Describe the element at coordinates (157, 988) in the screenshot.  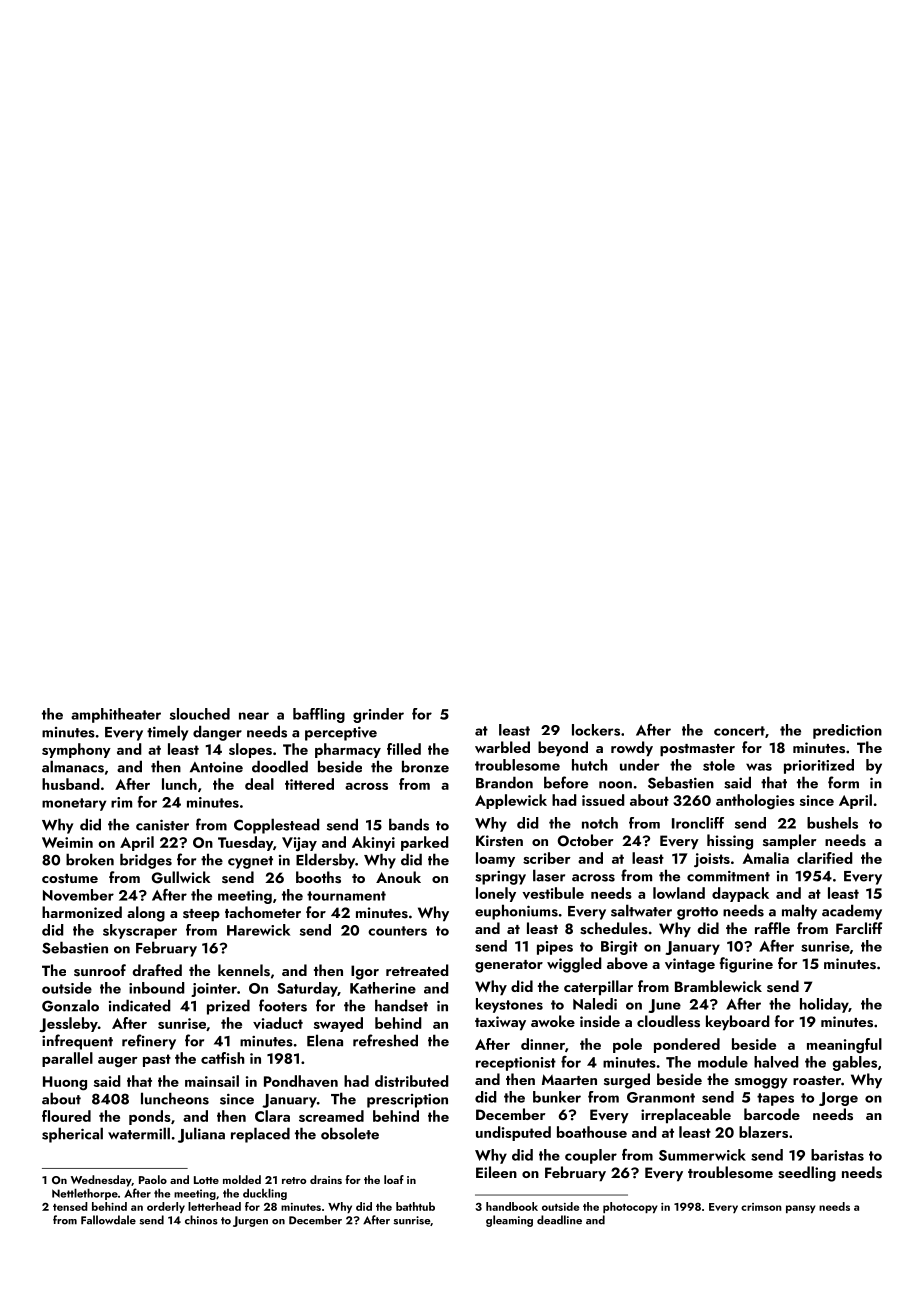
I see `inbound` at that location.
